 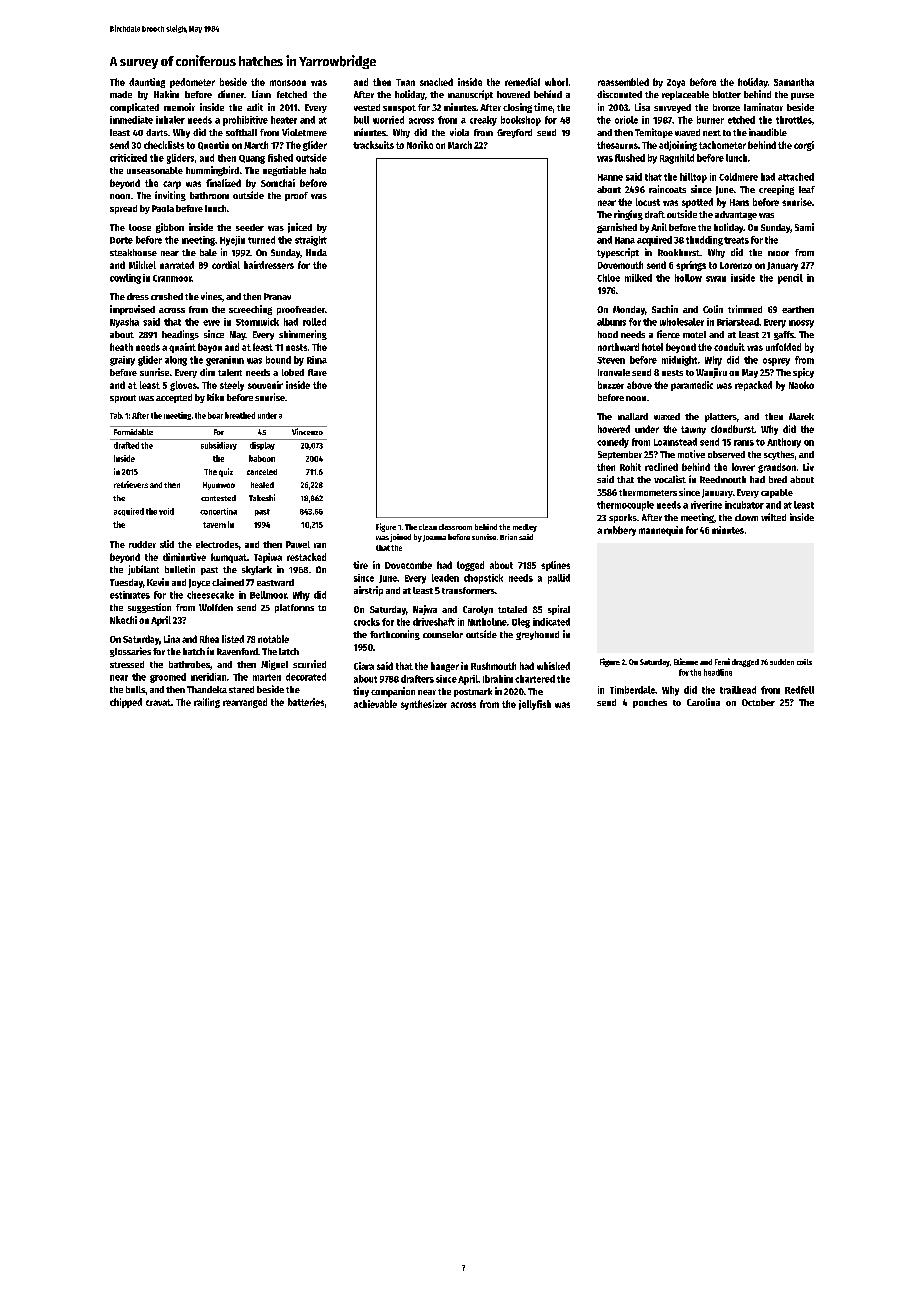 I want to click on burner, so click(x=710, y=120).
